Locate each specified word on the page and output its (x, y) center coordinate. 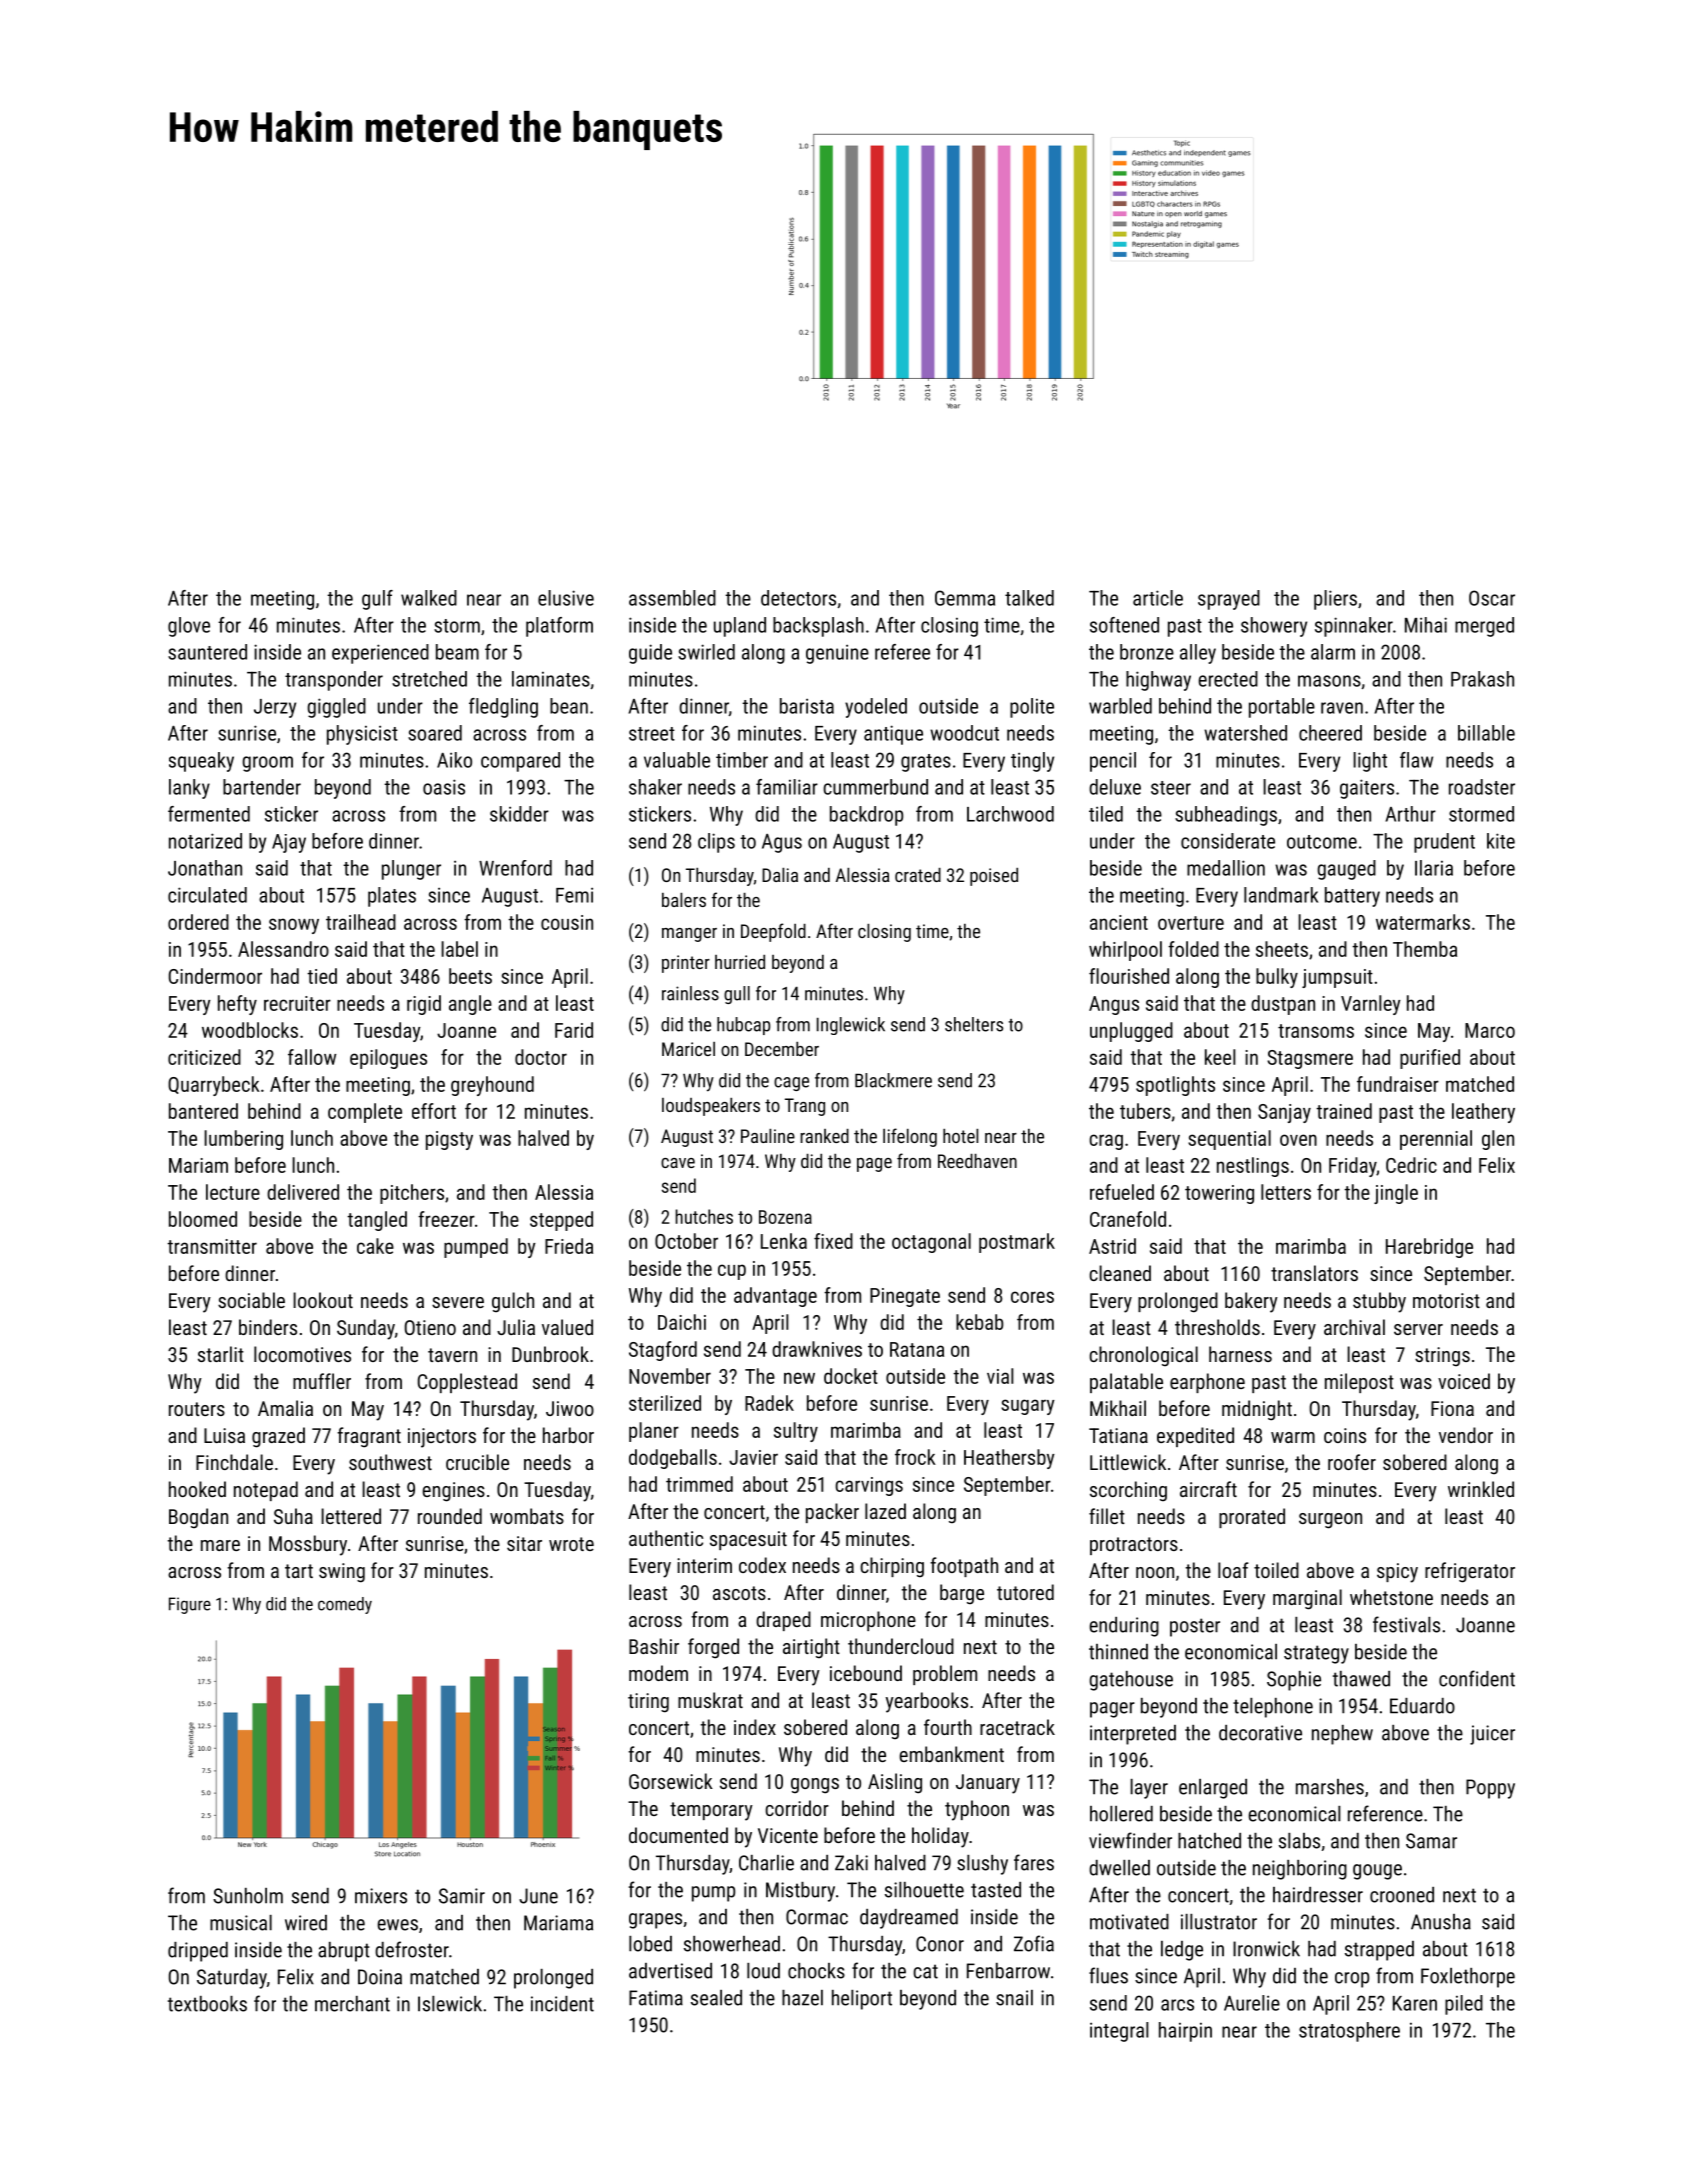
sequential (1229, 1140)
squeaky (201, 762)
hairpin (1185, 2032)
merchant (352, 2004)
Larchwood (1010, 814)
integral (1119, 2032)
